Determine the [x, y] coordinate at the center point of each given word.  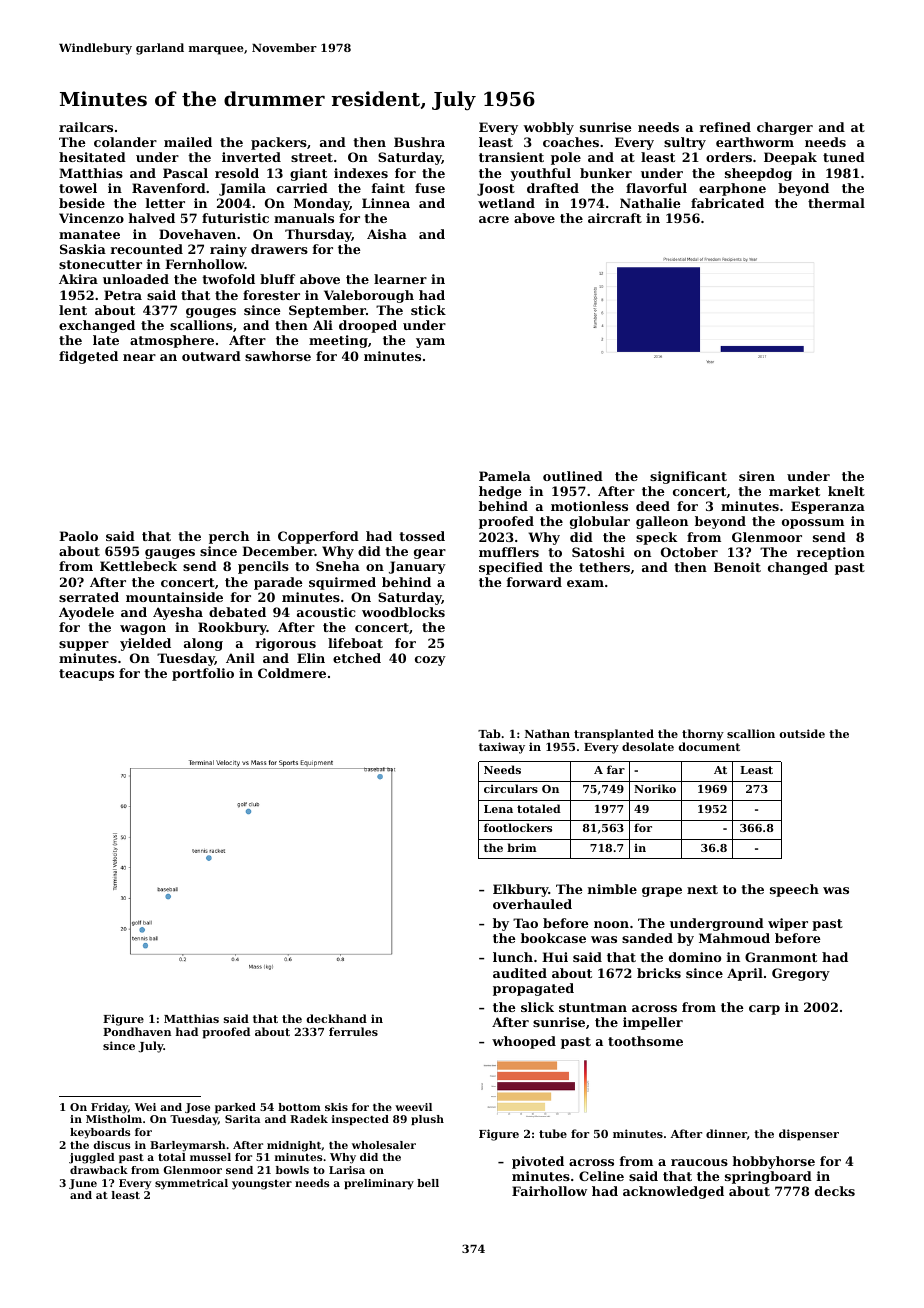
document [709, 746]
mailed [188, 142]
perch [229, 537]
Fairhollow [549, 1191]
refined [725, 127]
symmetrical [191, 1184]
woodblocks [403, 612]
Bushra [419, 142]
